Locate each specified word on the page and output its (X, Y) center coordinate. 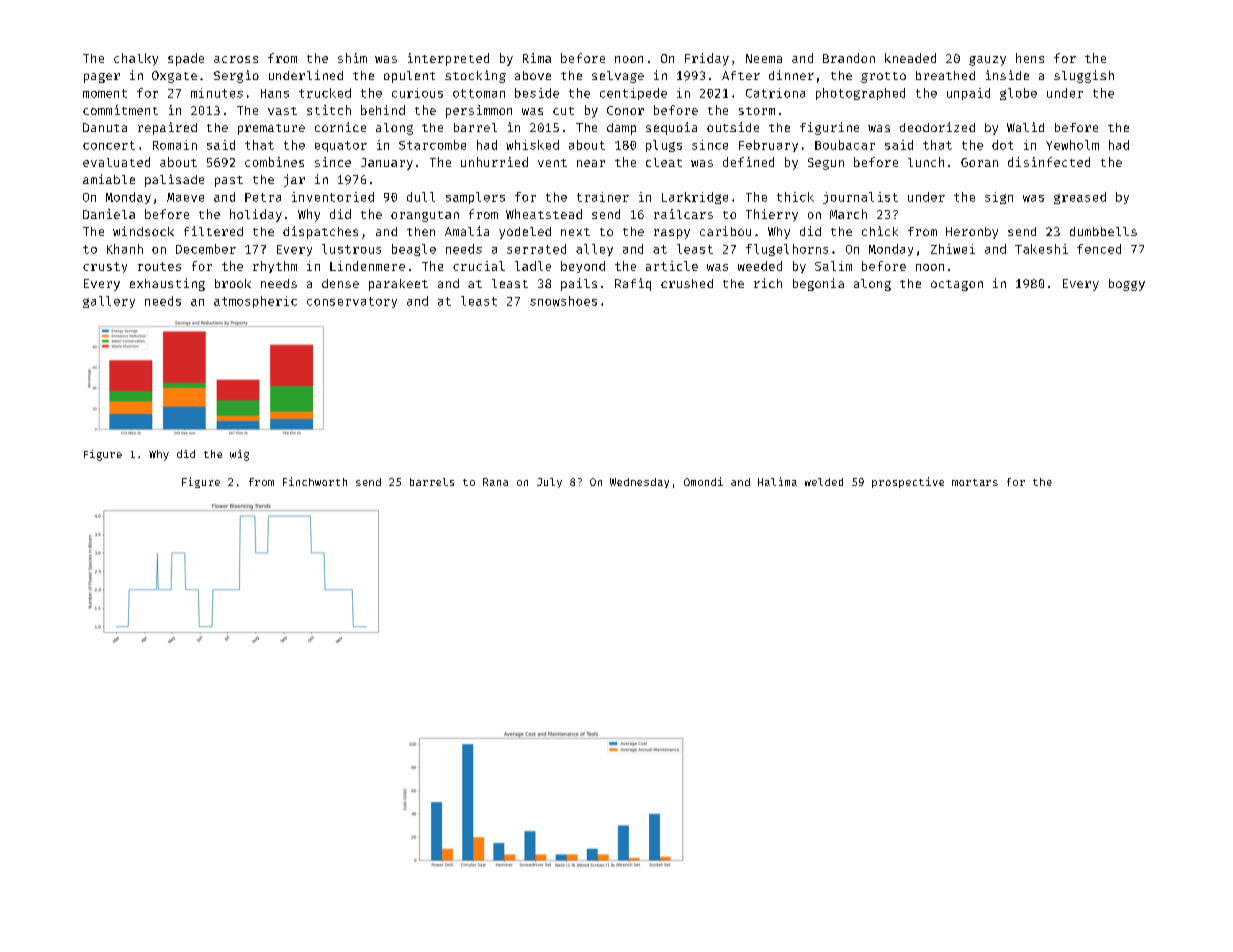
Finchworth (315, 481)
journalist (860, 198)
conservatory (352, 302)
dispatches (320, 232)
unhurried (494, 162)
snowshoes (563, 301)
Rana (495, 482)
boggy (1127, 285)
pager (102, 78)
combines (274, 162)
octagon (957, 285)
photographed (860, 94)
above (533, 75)
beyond (583, 267)
